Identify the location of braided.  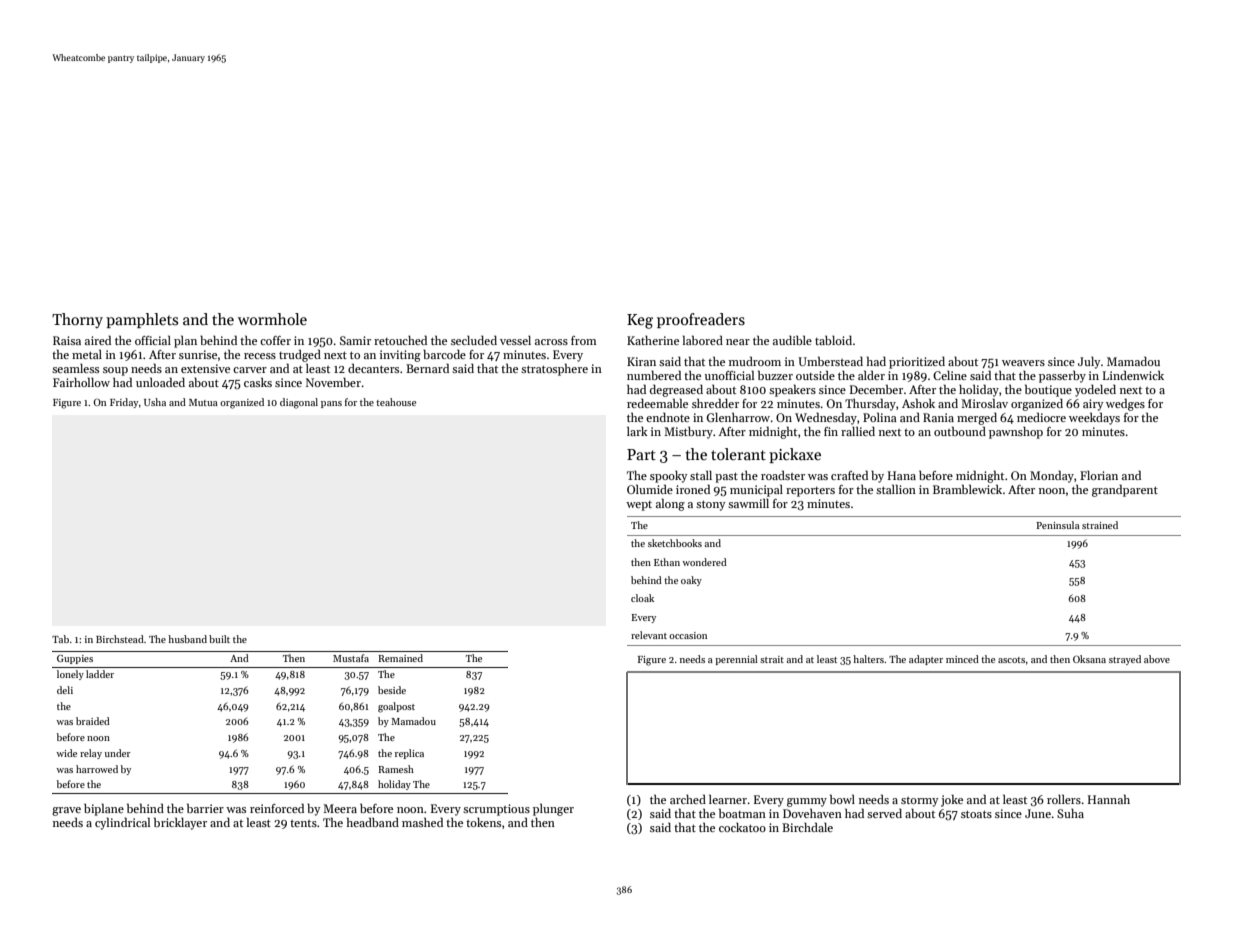
(93, 721).
